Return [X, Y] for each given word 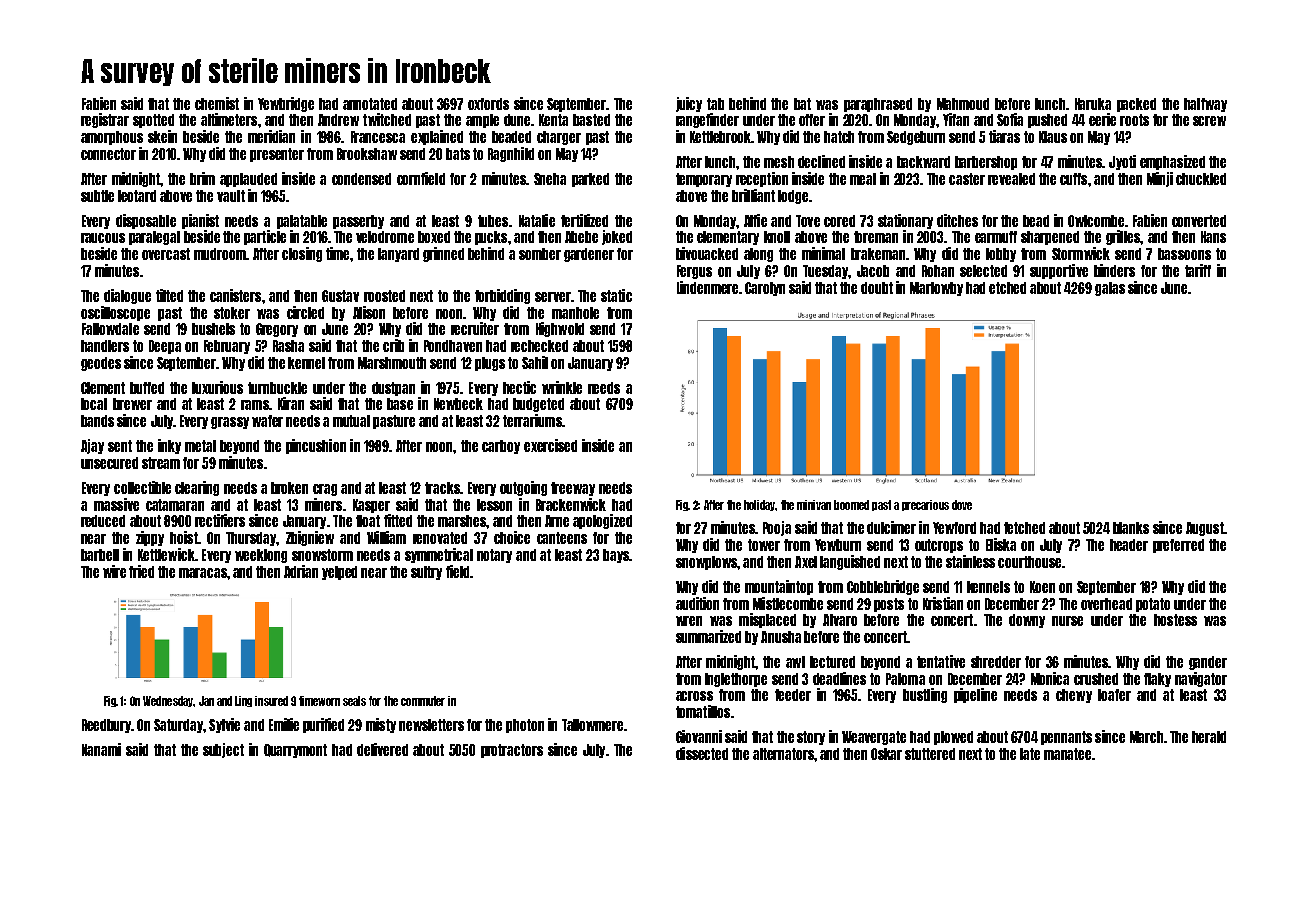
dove [962, 505]
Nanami [101, 749]
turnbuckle [277, 388]
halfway [1205, 105]
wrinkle [562, 387]
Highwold [560, 329]
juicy [689, 104]
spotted [153, 121]
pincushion [316, 446]
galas [1110, 289]
